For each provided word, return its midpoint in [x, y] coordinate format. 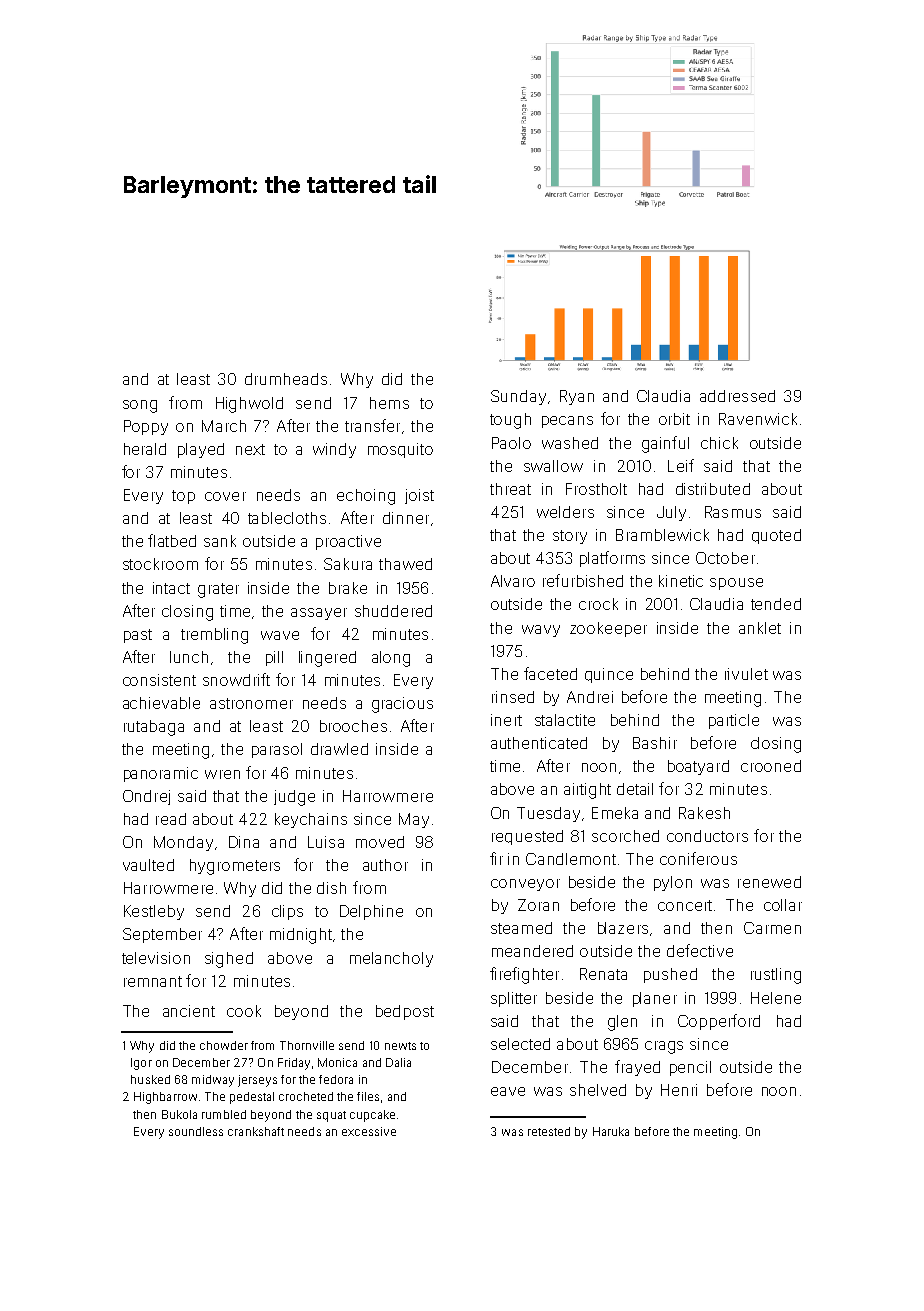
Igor [141, 1064]
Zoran [538, 905]
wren [222, 774]
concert [685, 905]
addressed [737, 396]
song [140, 406]
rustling [776, 976]
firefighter [524, 975]
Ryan [577, 397]
